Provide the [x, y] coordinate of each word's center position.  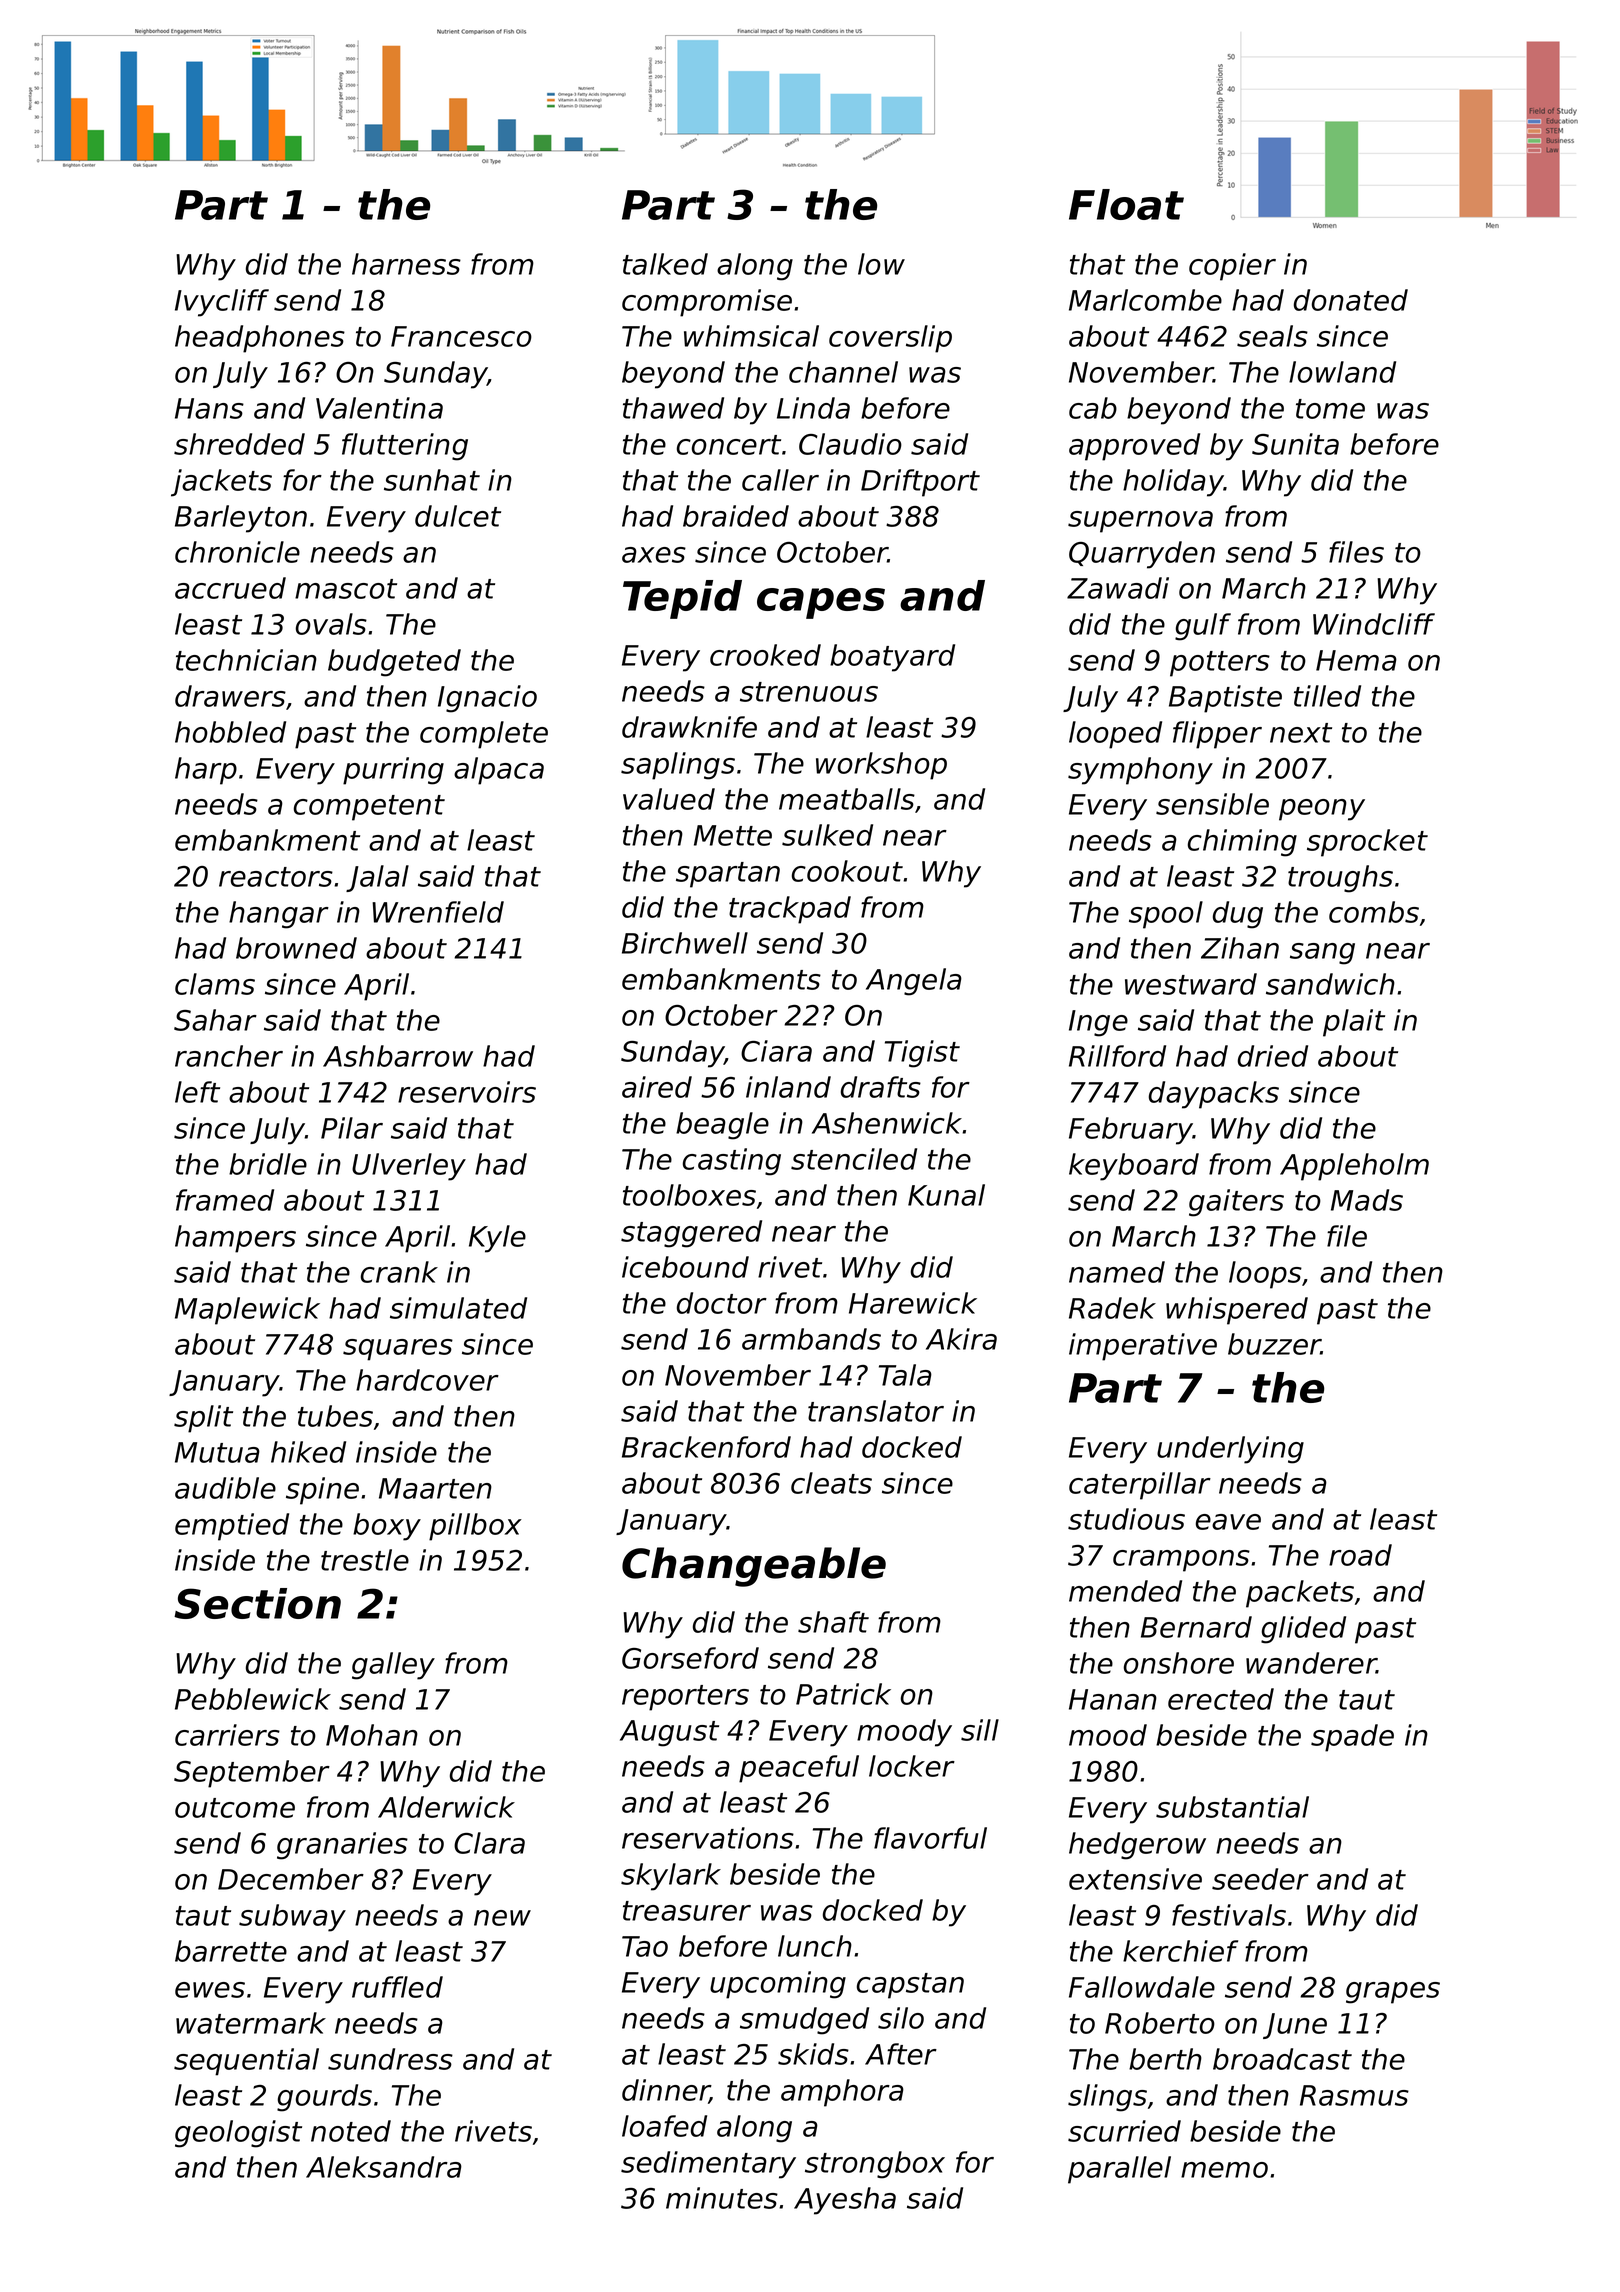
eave [1228, 1522]
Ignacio [487, 699]
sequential [246, 2062]
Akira [961, 1339]
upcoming [778, 1985]
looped [1115, 735]
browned [296, 948]
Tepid [682, 599]
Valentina [379, 408]
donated [1351, 300]
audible [225, 1488]
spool [1166, 915]
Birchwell [685, 943]
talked [665, 264]
